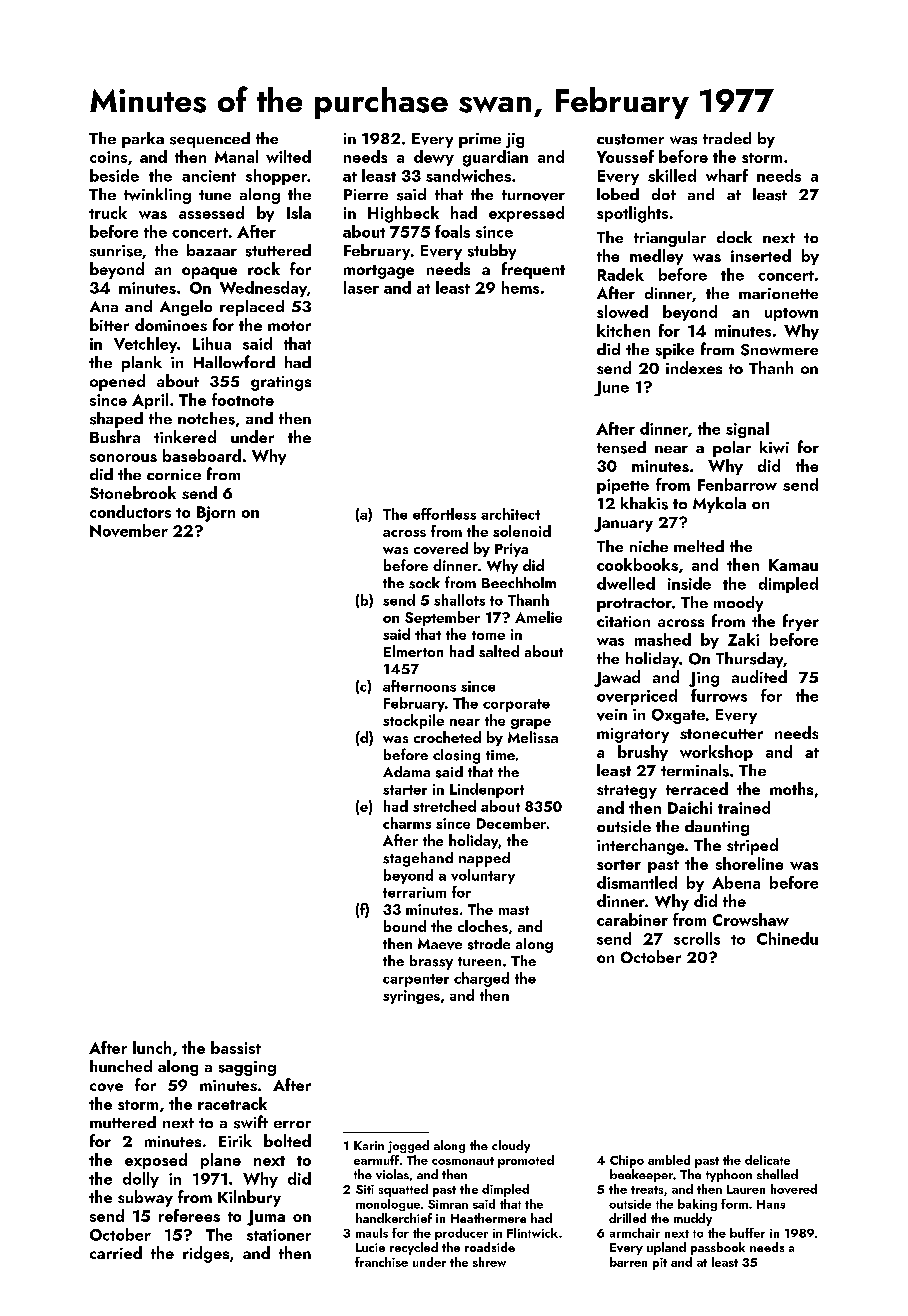  Describe the element at coordinates (500, 755) in the page. I see `time` at that location.
